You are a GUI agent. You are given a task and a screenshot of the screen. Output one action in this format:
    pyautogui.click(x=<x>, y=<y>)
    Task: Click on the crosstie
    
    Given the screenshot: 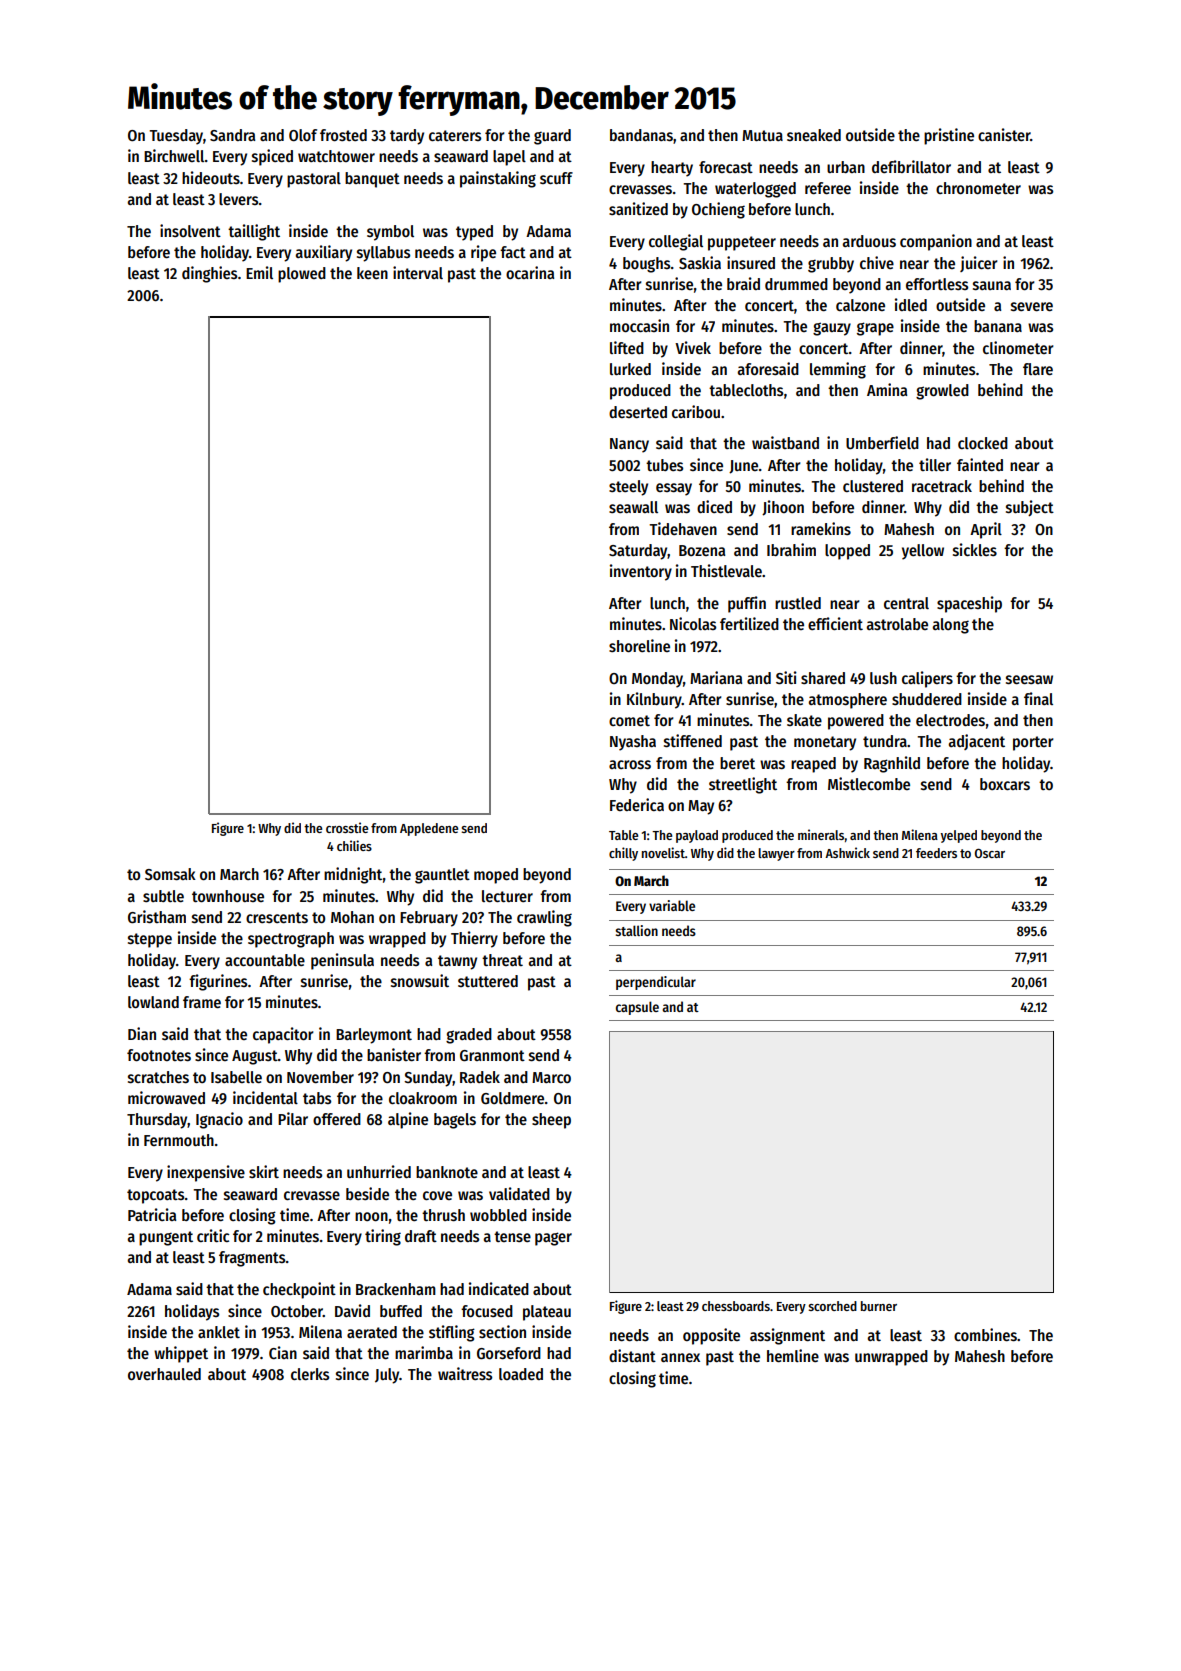 What is the action you would take?
    pyautogui.click(x=347, y=827)
